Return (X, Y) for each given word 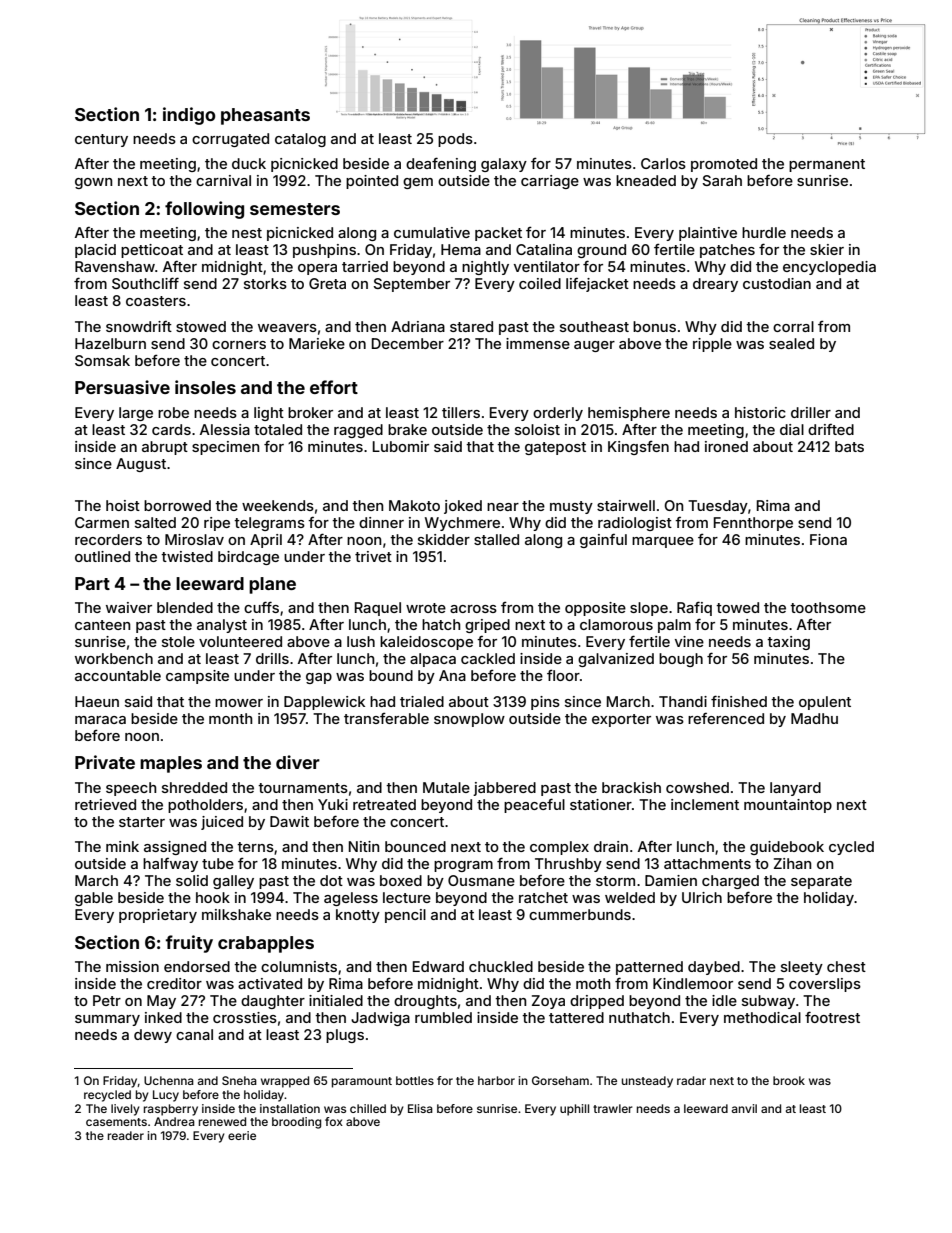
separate (821, 882)
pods (455, 140)
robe (173, 412)
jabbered (504, 789)
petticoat (152, 251)
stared (471, 326)
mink (122, 846)
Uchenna (169, 1080)
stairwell (626, 505)
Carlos (663, 163)
